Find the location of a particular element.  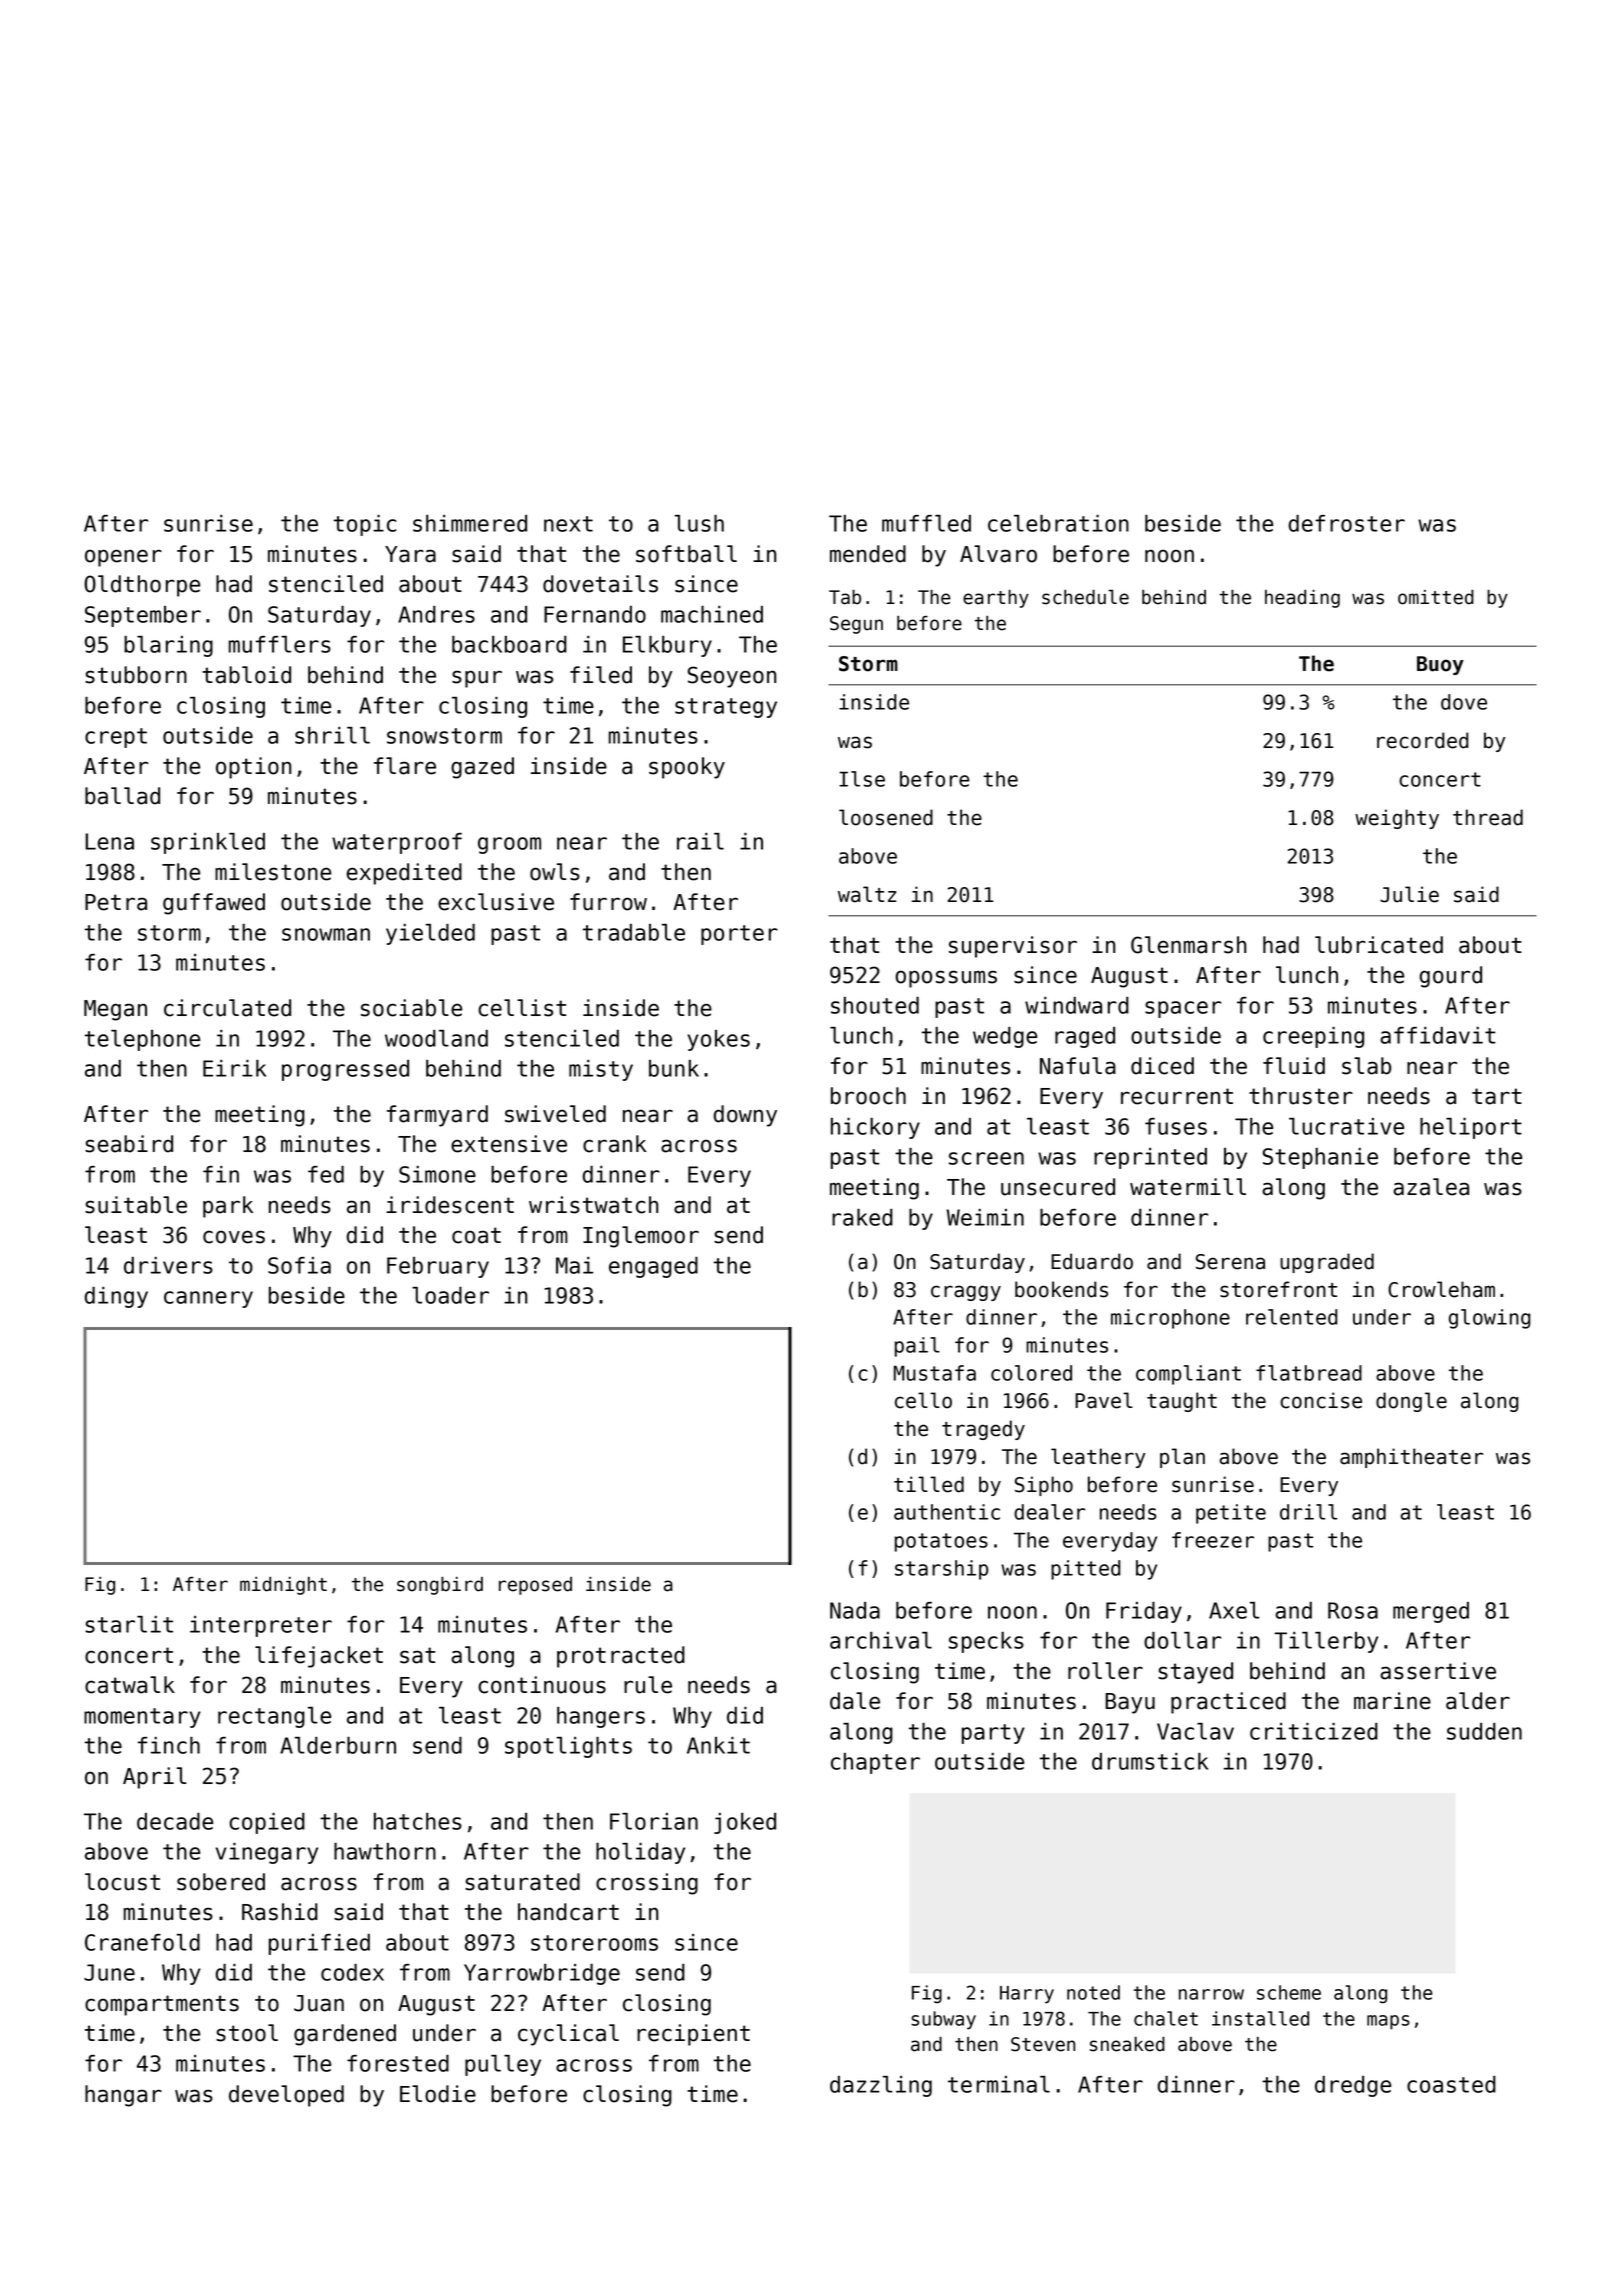

lush is located at coordinates (699, 523).
